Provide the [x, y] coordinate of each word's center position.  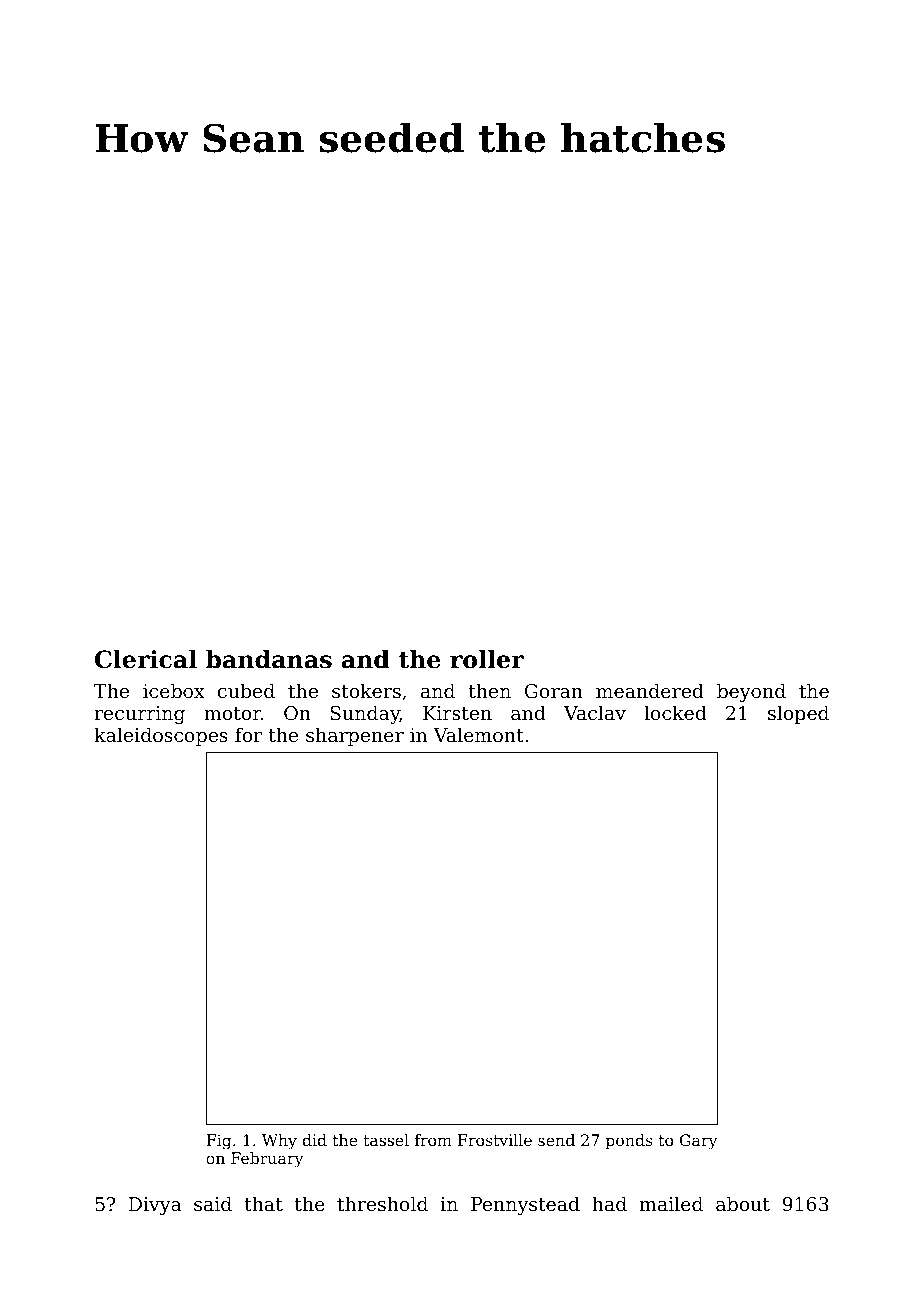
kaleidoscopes [161, 736]
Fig [219, 1142]
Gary [698, 1142]
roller [487, 659]
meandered [650, 690]
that [263, 1203]
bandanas [269, 659]
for [248, 734]
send [556, 1140]
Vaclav [595, 712]
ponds [629, 1142]
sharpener [355, 736]
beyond [751, 692]
